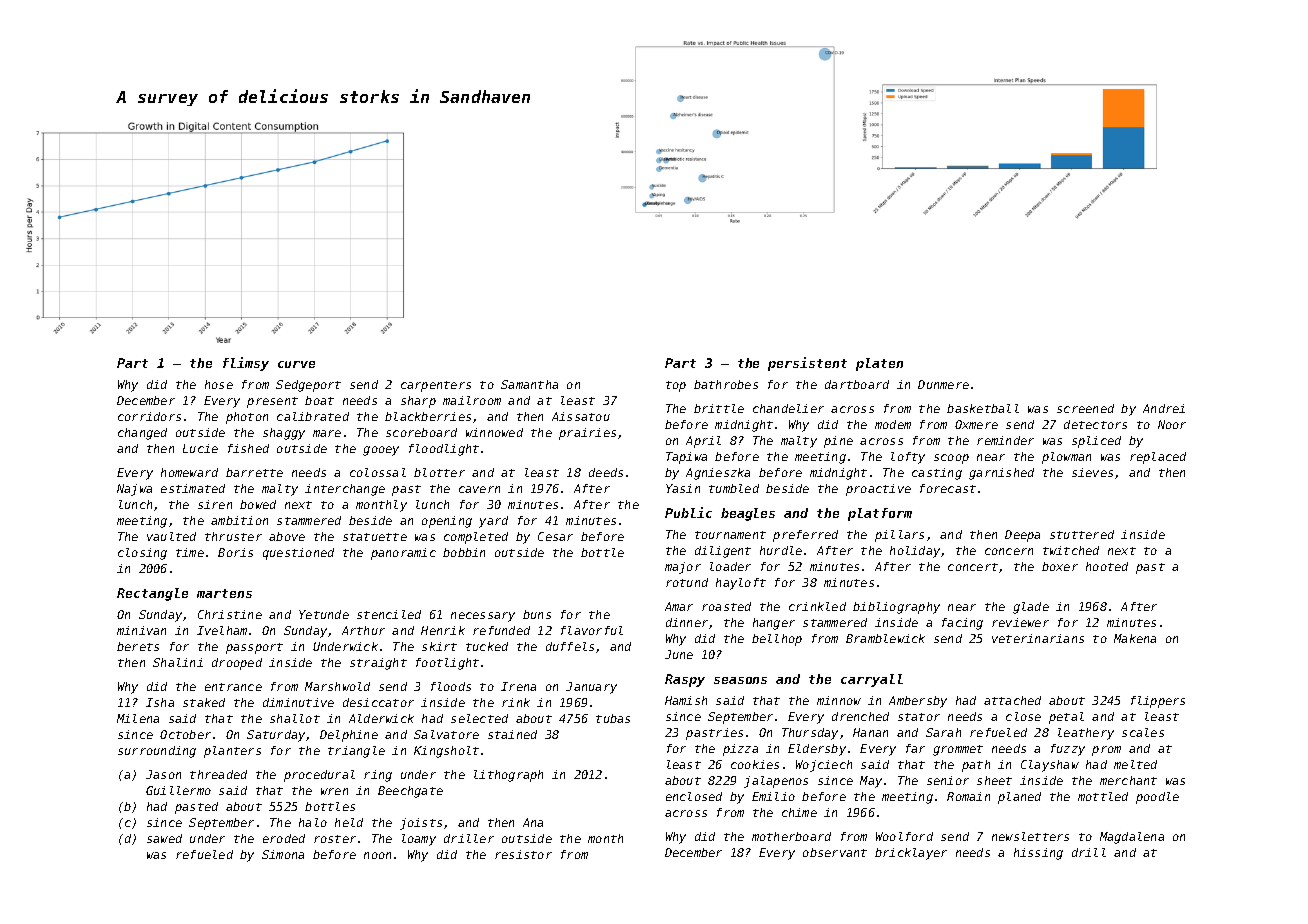  I want to click on Deepa, so click(1022, 536).
